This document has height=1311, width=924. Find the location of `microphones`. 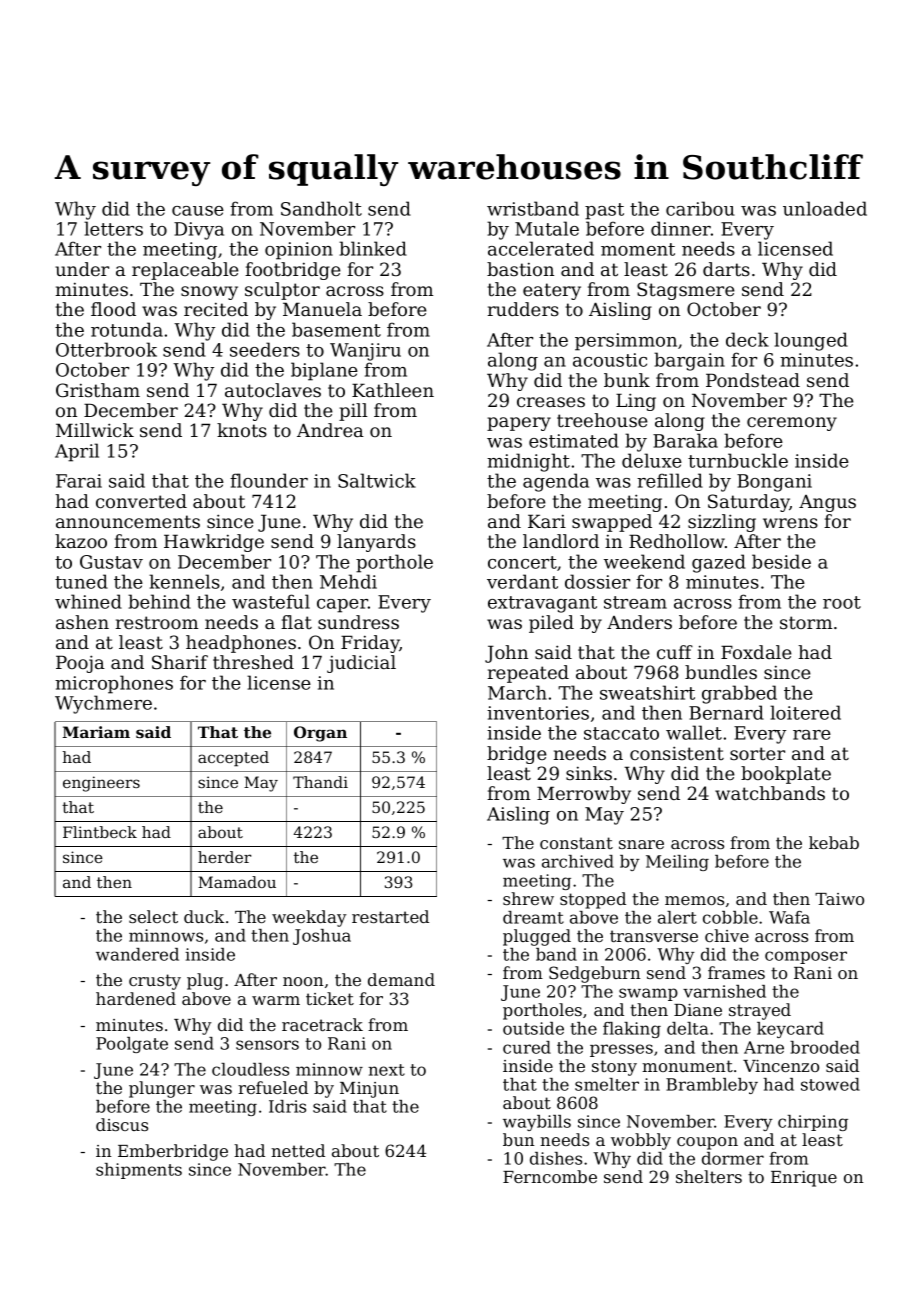

microphones is located at coordinates (114, 684).
